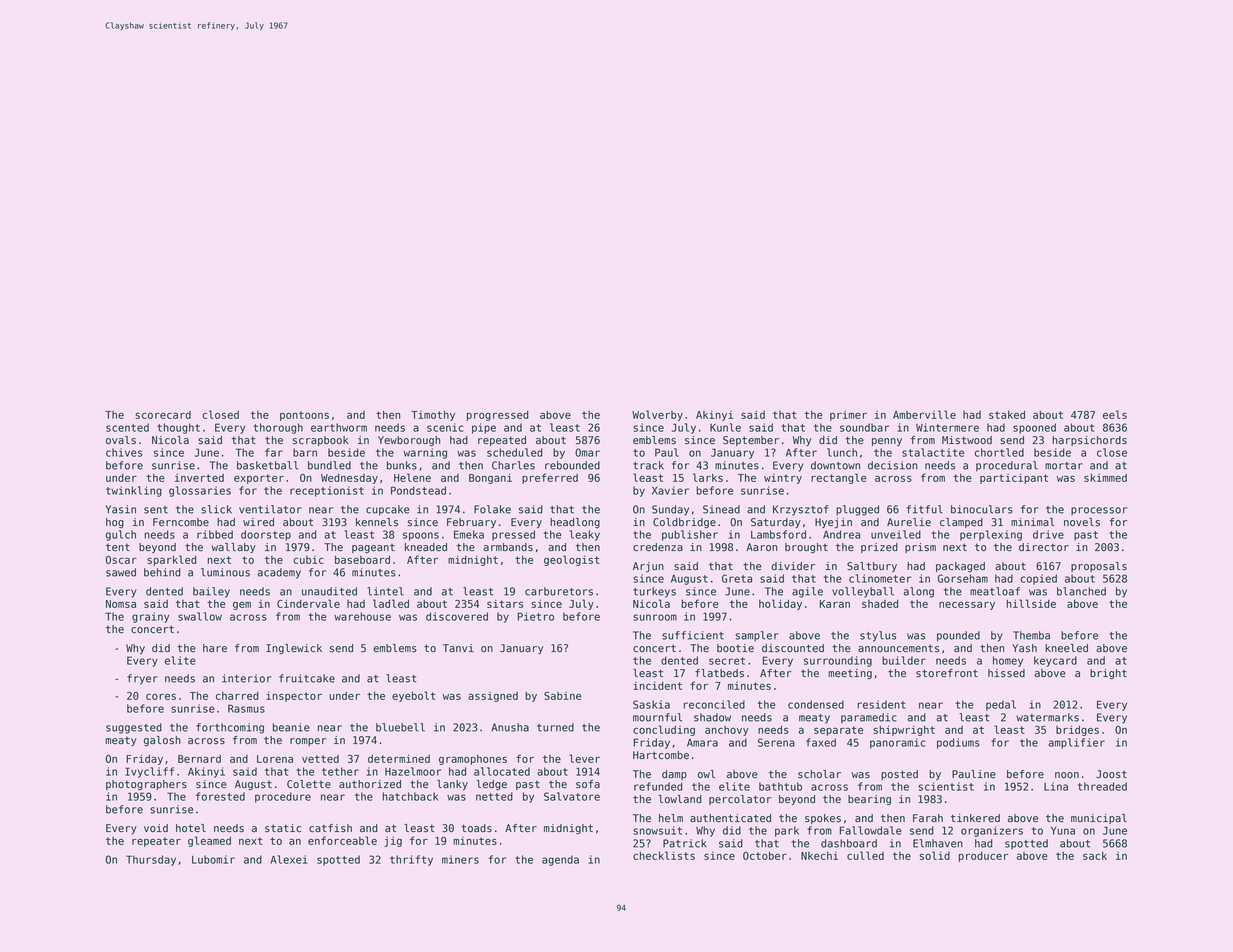 Image resolution: width=1233 pixels, height=952 pixels. What do you see at coordinates (234, 548) in the document?
I see `wallaby` at bounding box center [234, 548].
